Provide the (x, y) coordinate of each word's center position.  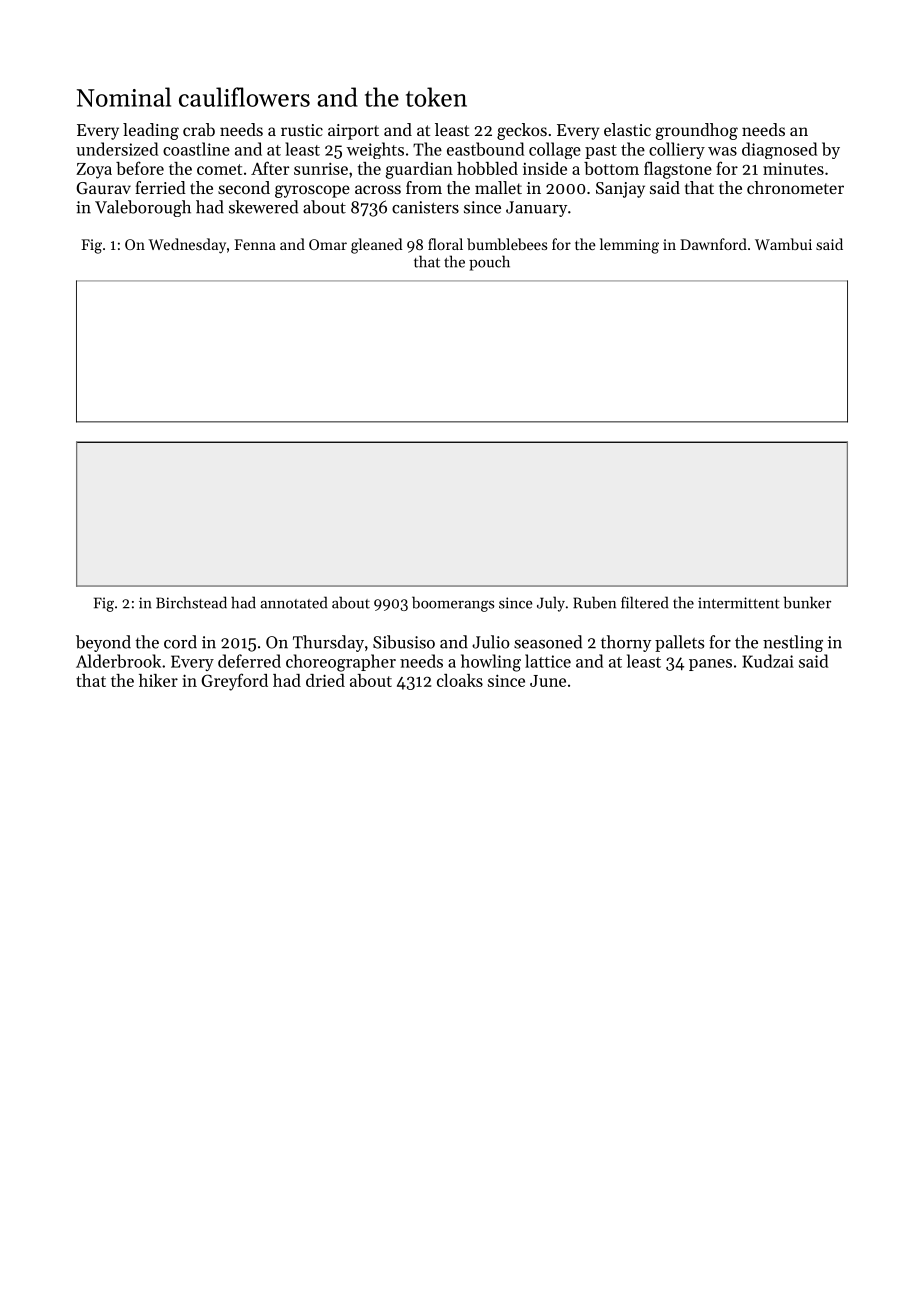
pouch (489, 263)
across (378, 189)
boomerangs (453, 604)
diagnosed (779, 150)
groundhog (697, 131)
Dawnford (713, 244)
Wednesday (187, 246)
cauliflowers (244, 97)
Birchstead (191, 602)
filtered (644, 602)
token (436, 97)
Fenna (255, 244)
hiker (158, 680)
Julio (491, 642)
